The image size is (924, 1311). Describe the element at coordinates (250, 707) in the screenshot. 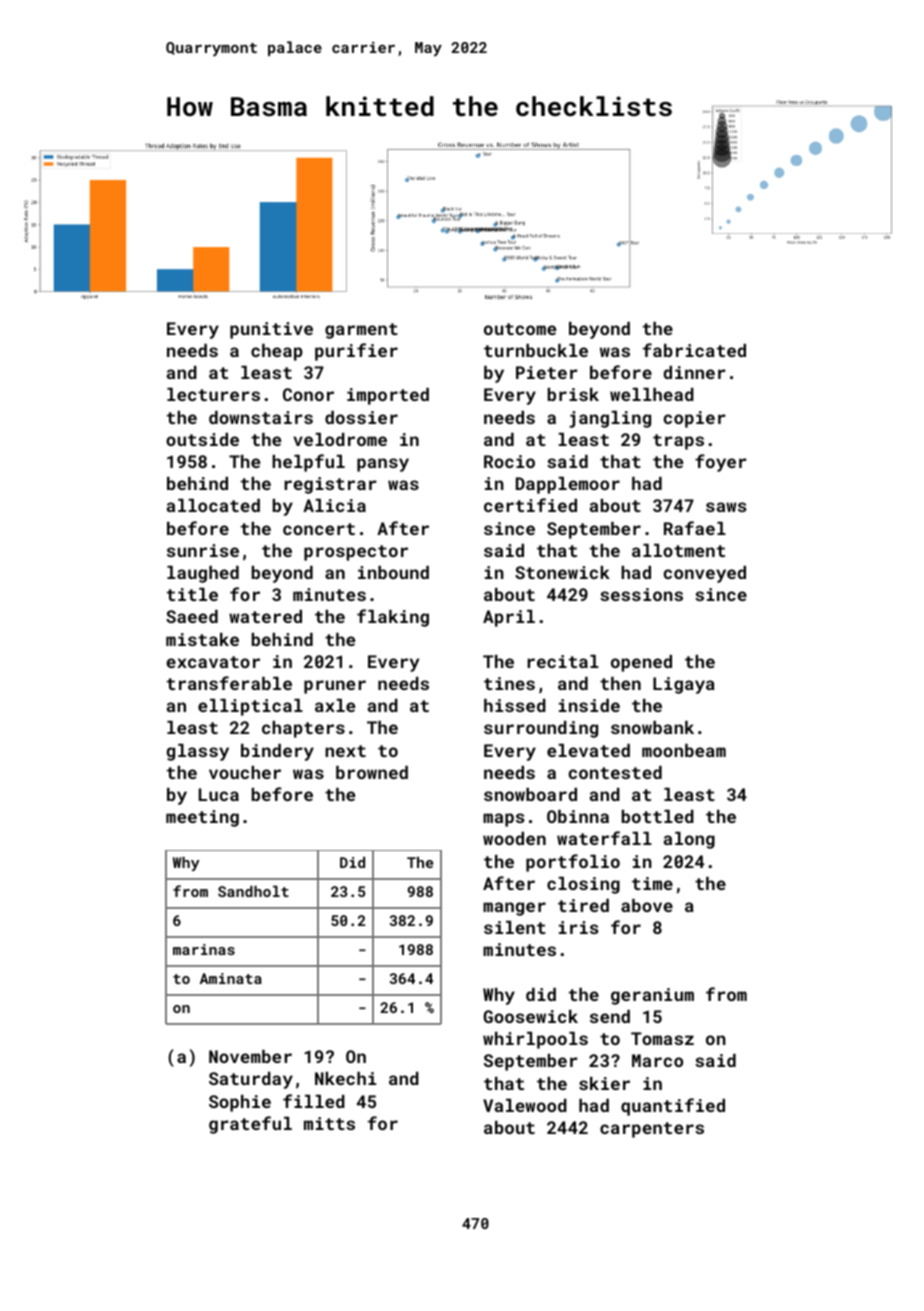

I see `elliptical` at that location.
